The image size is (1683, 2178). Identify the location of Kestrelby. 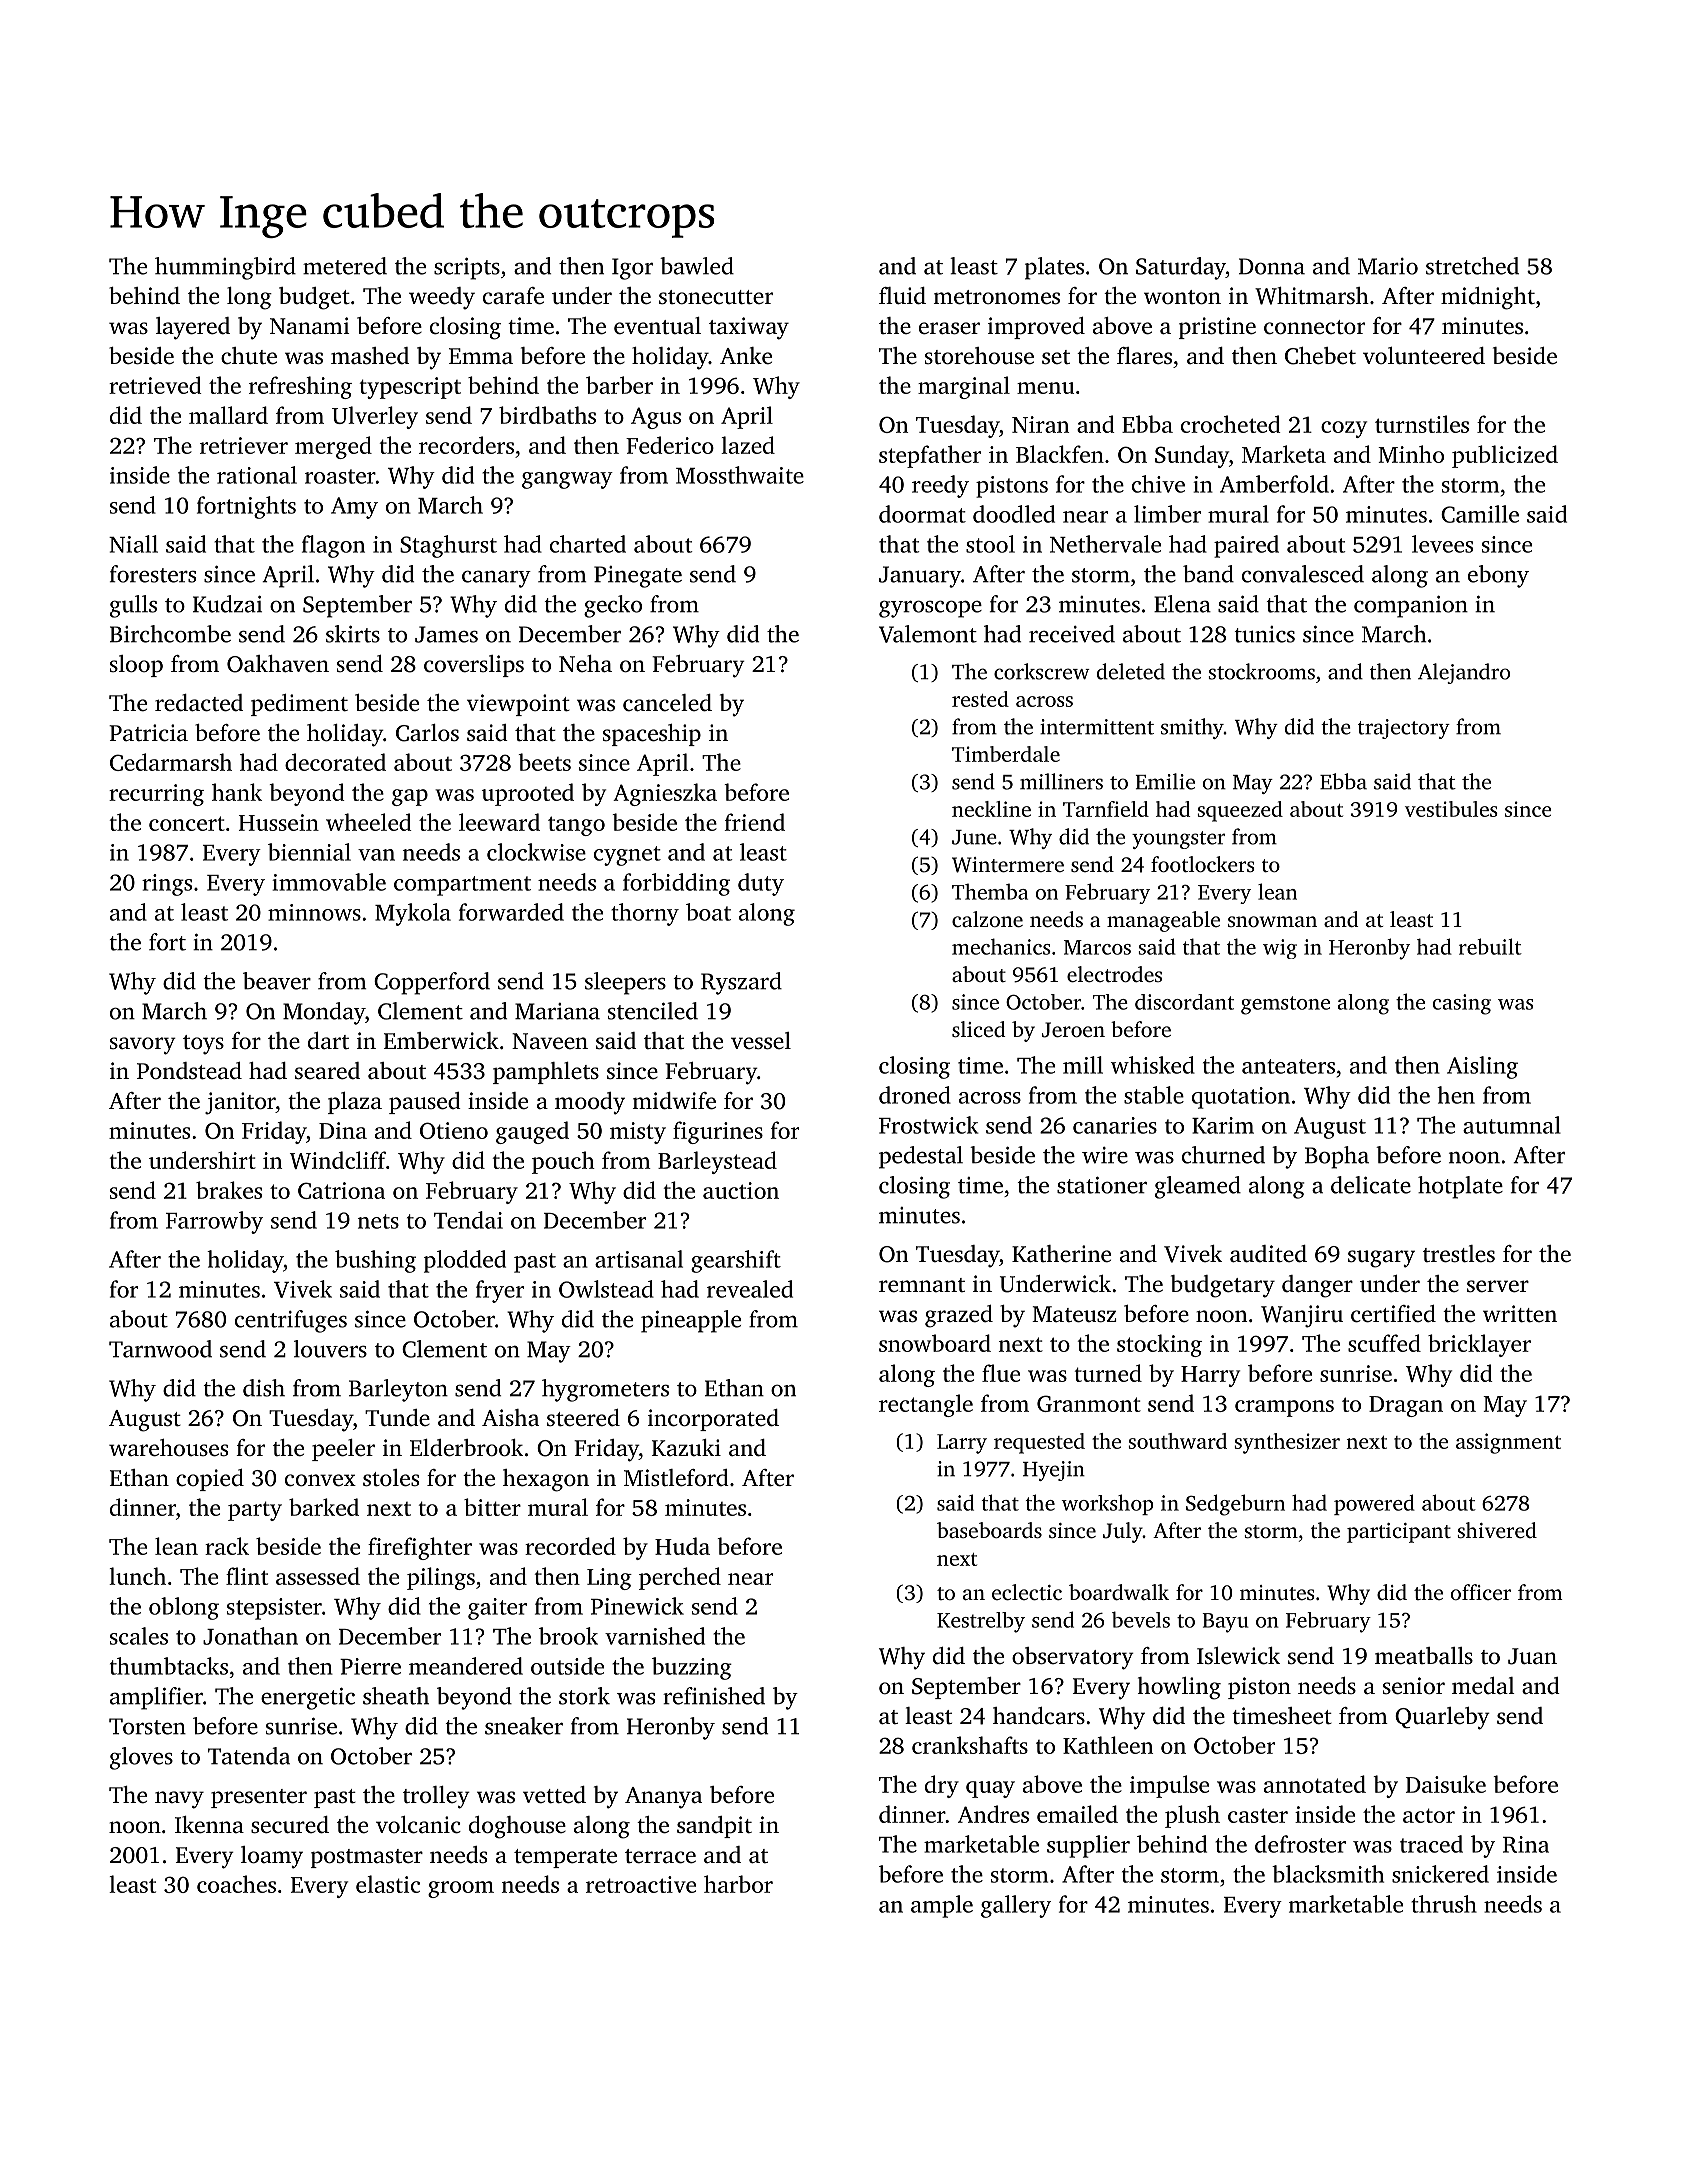
(981, 1622).
